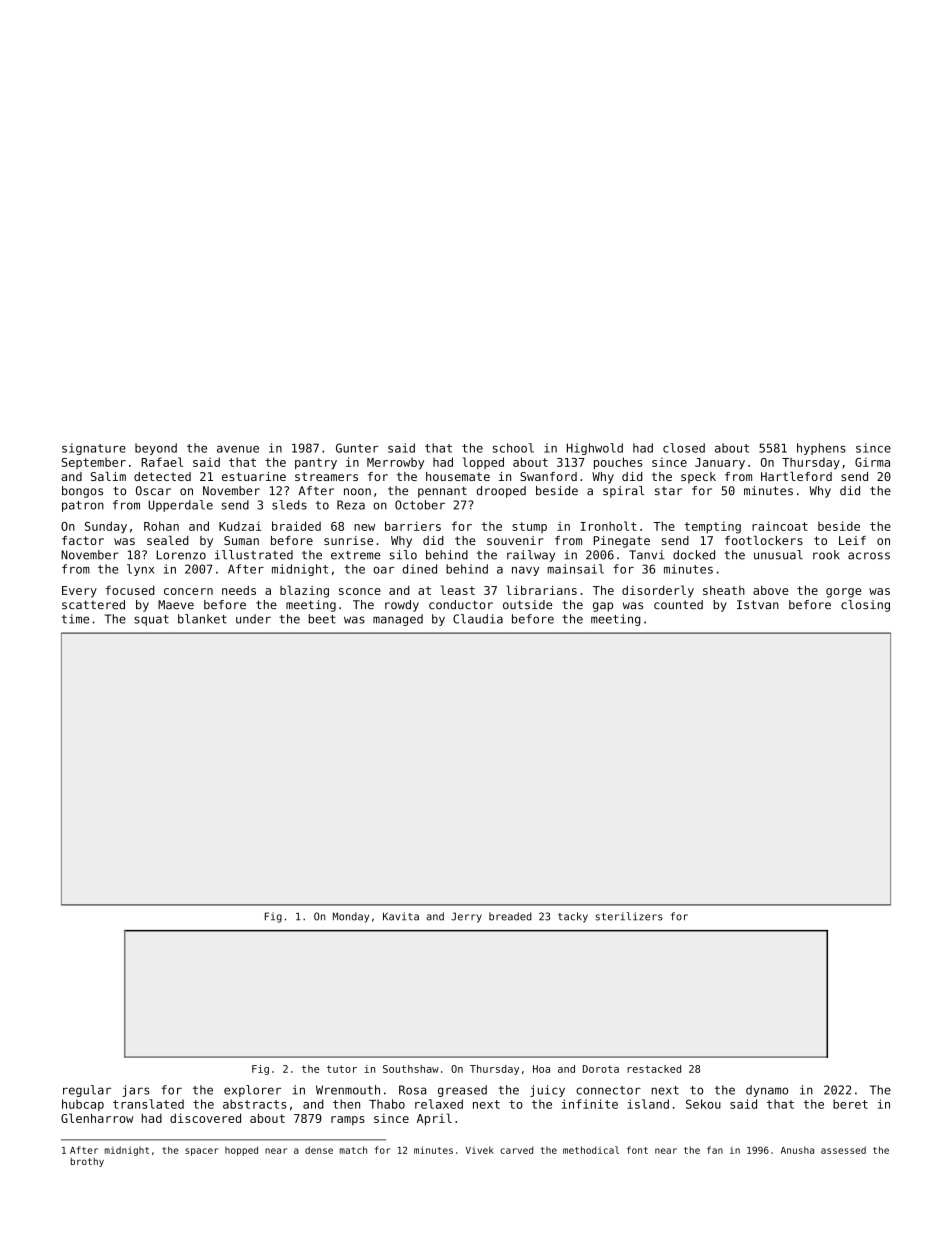 Image resolution: width=952 pixels, height=1233 pixels. Describe the element at coordinates (254, 476) in the image. I see `estuarine` at that location.
